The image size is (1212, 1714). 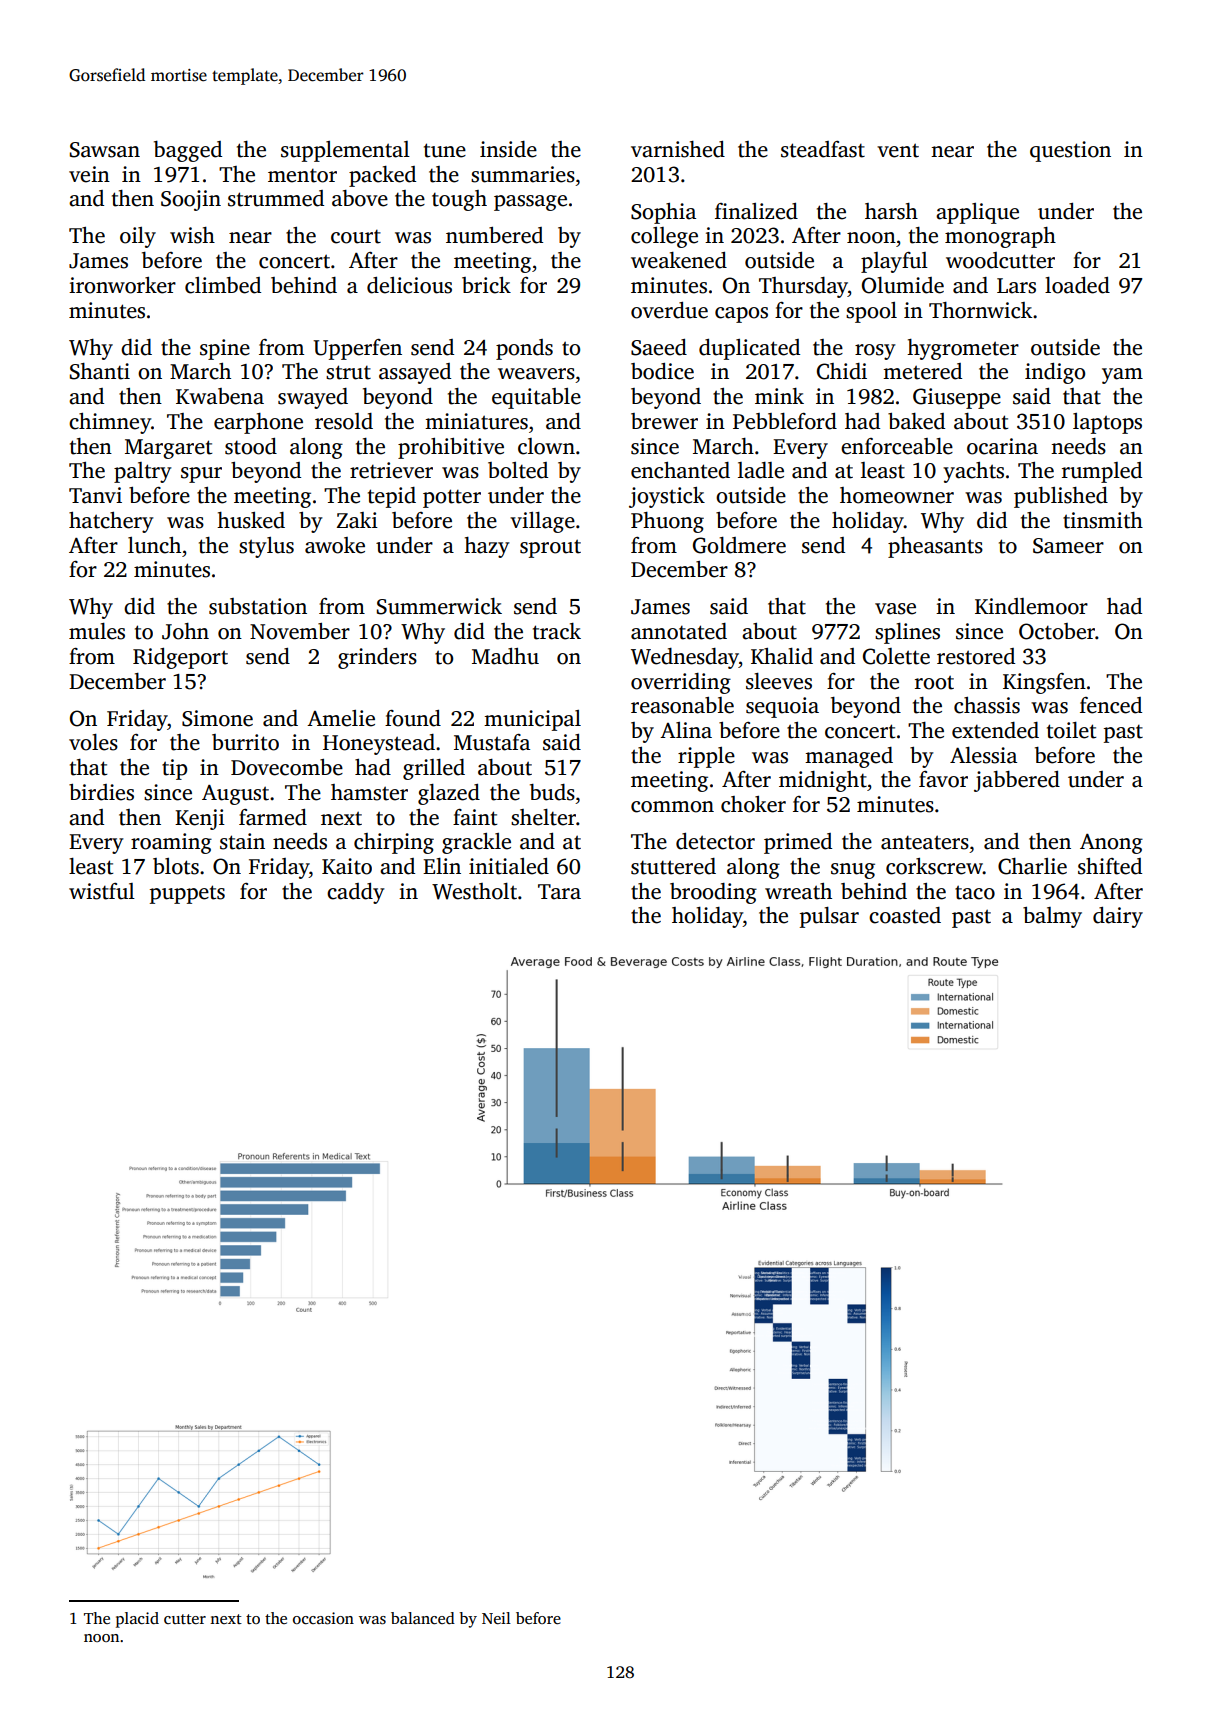 I want to click on supplemental, so click(x=345, y=151).
